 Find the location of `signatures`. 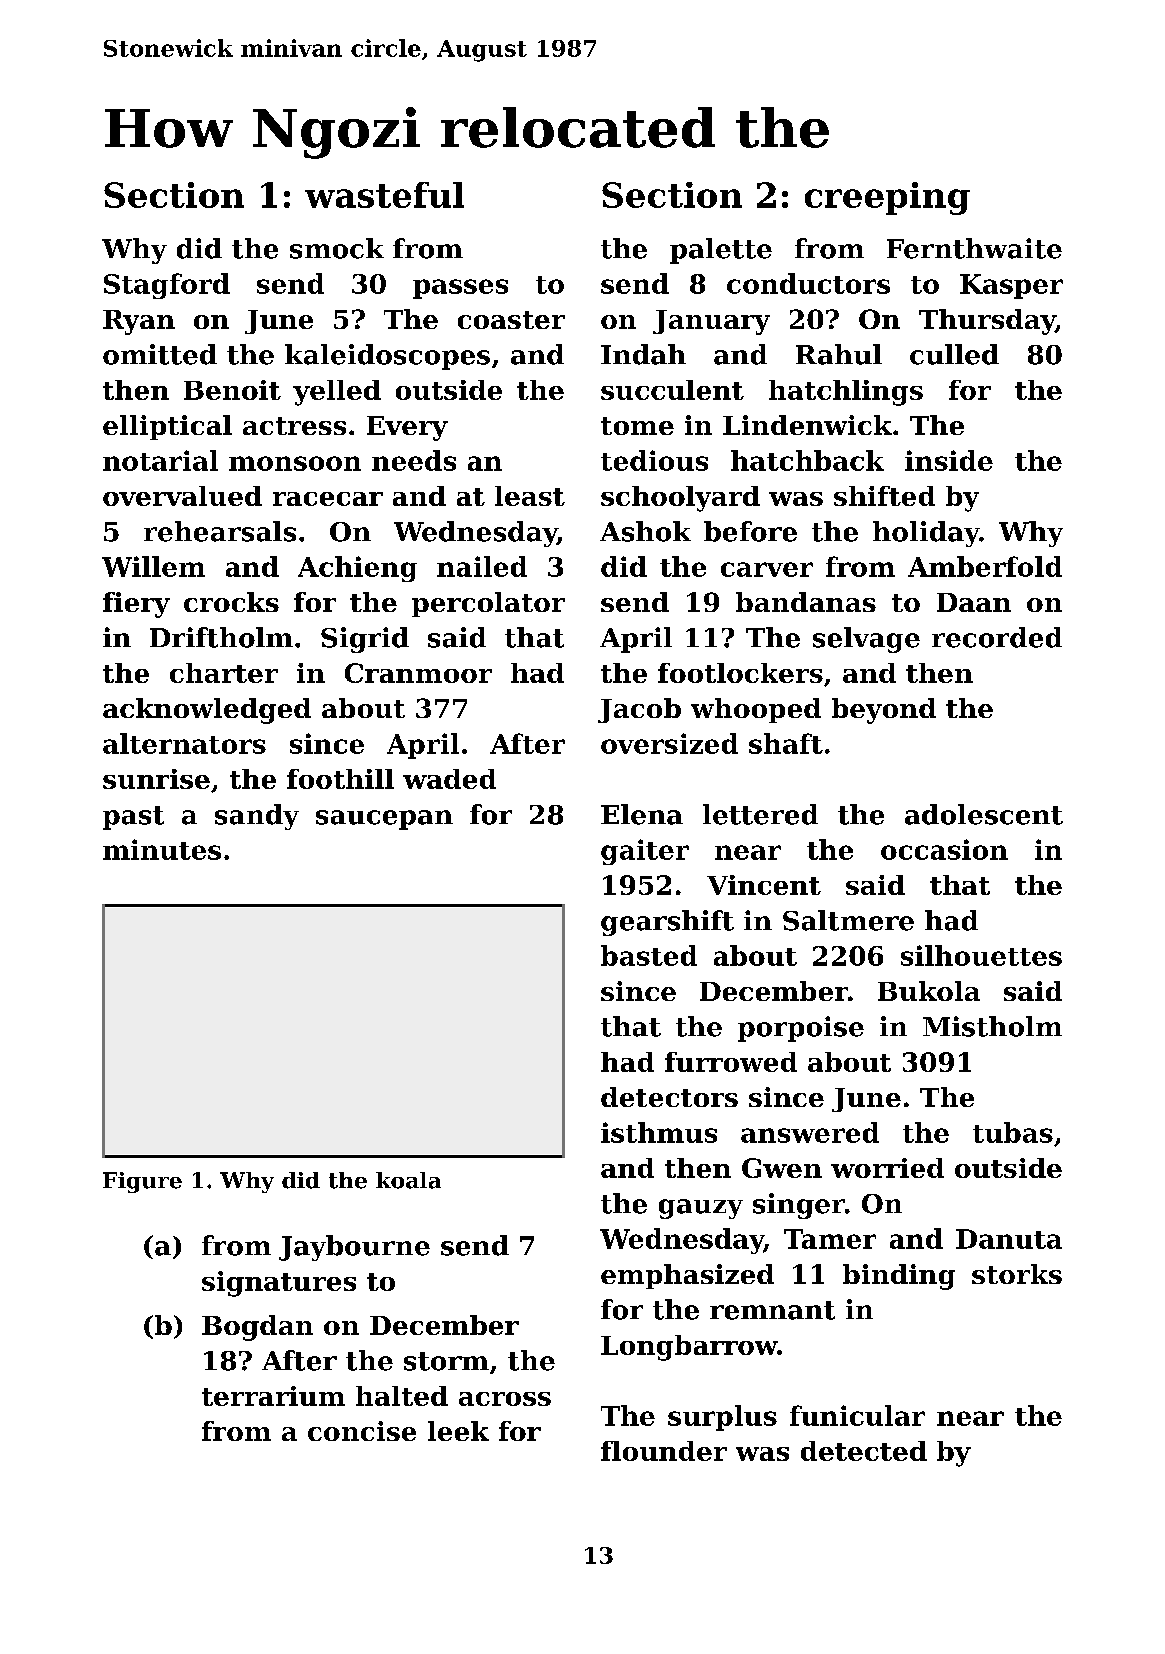

signatures is located at coordinates (279, 1284).
